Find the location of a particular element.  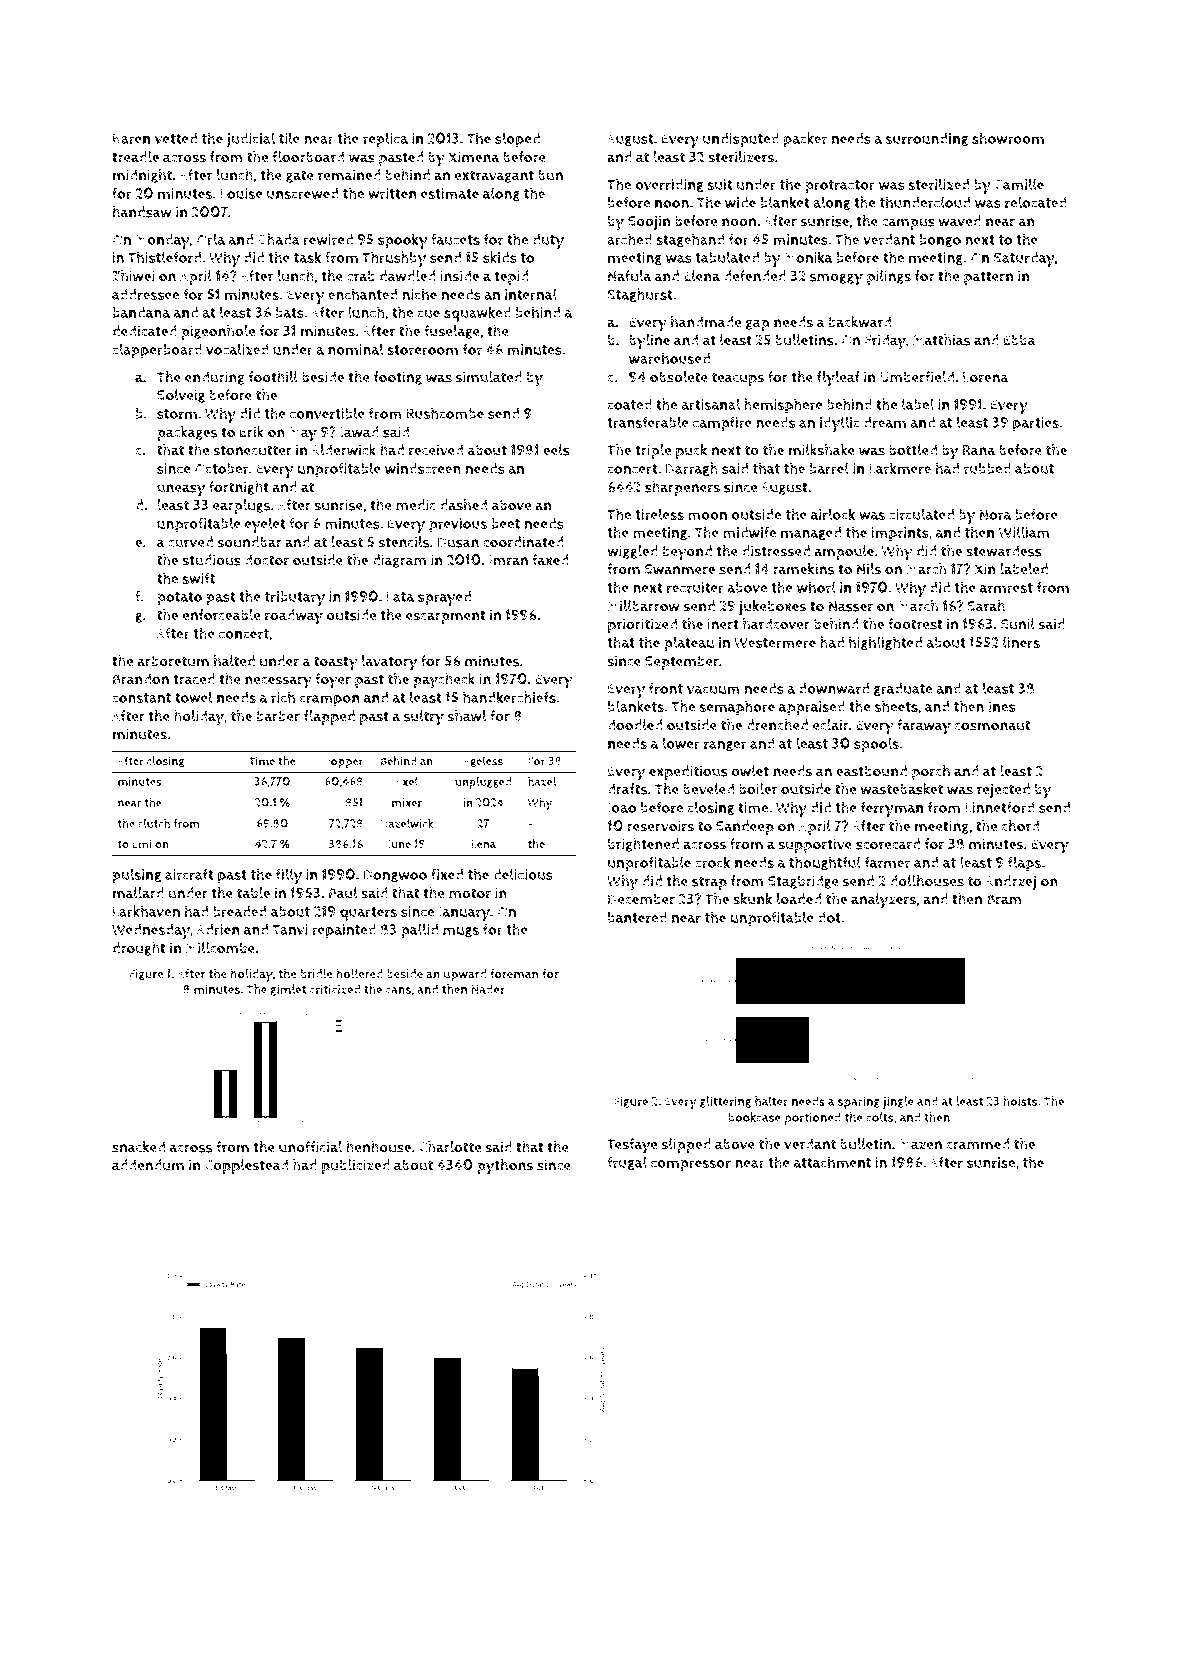

compressor is located at coordinates (691, 1166).
